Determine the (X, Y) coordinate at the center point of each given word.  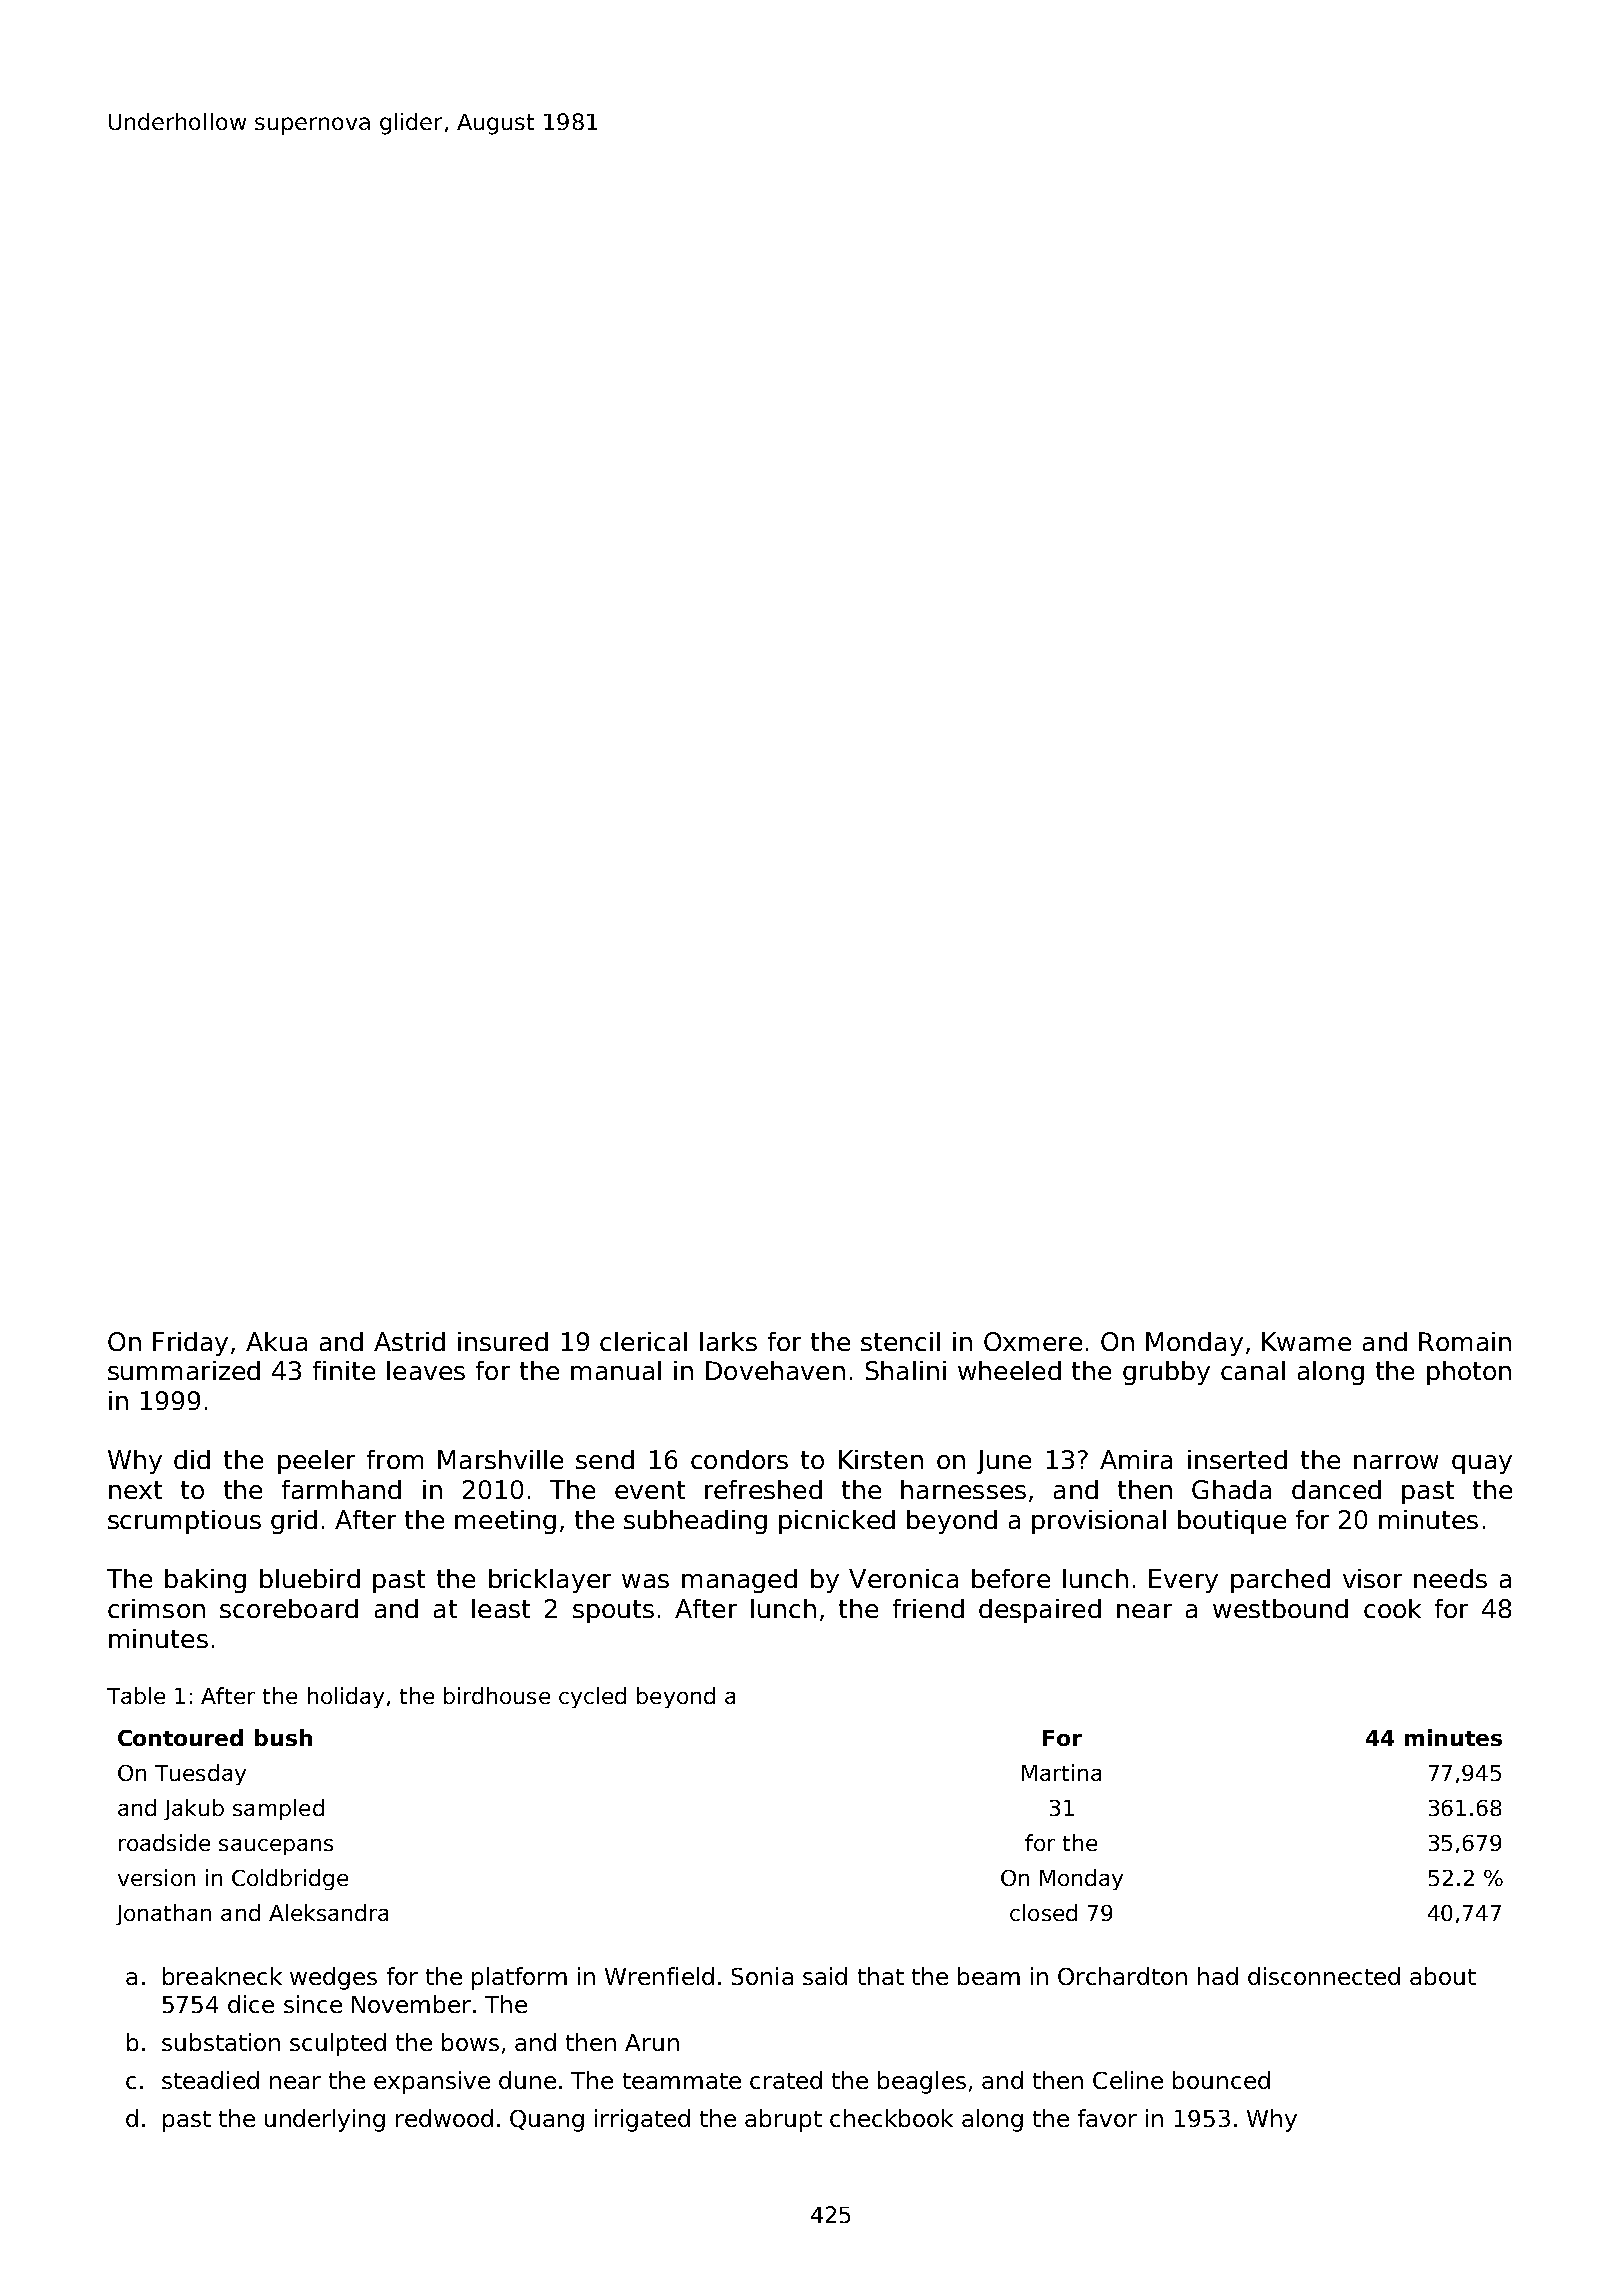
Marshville (500, 1459)
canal (1253, 1370)
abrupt (783, 2120)
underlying (325, 2120)
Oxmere (1033, 1341)
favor (1107, 2118)
